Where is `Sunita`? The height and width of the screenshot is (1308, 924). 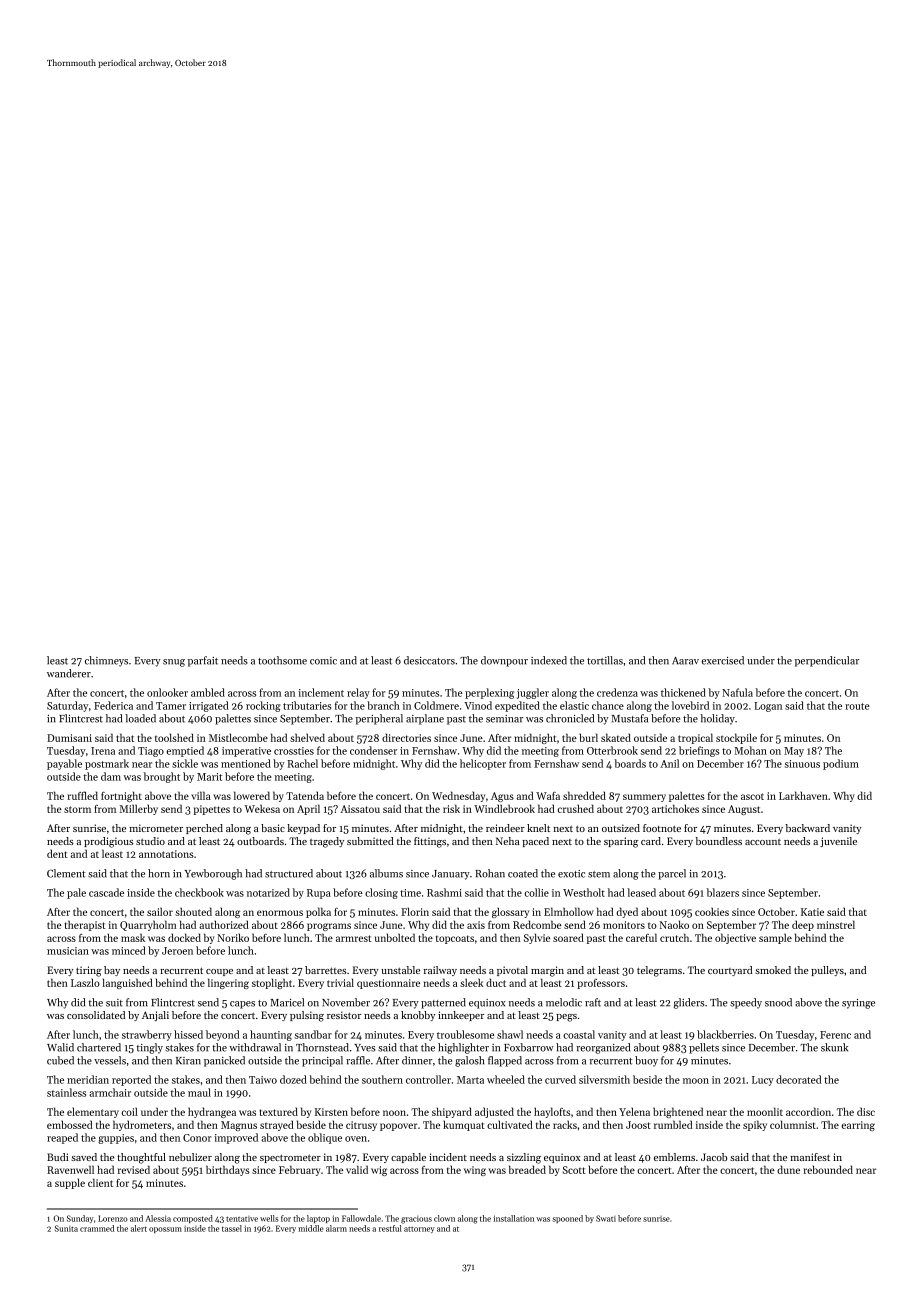
Sunita is located at coordinates (66, 1228).
